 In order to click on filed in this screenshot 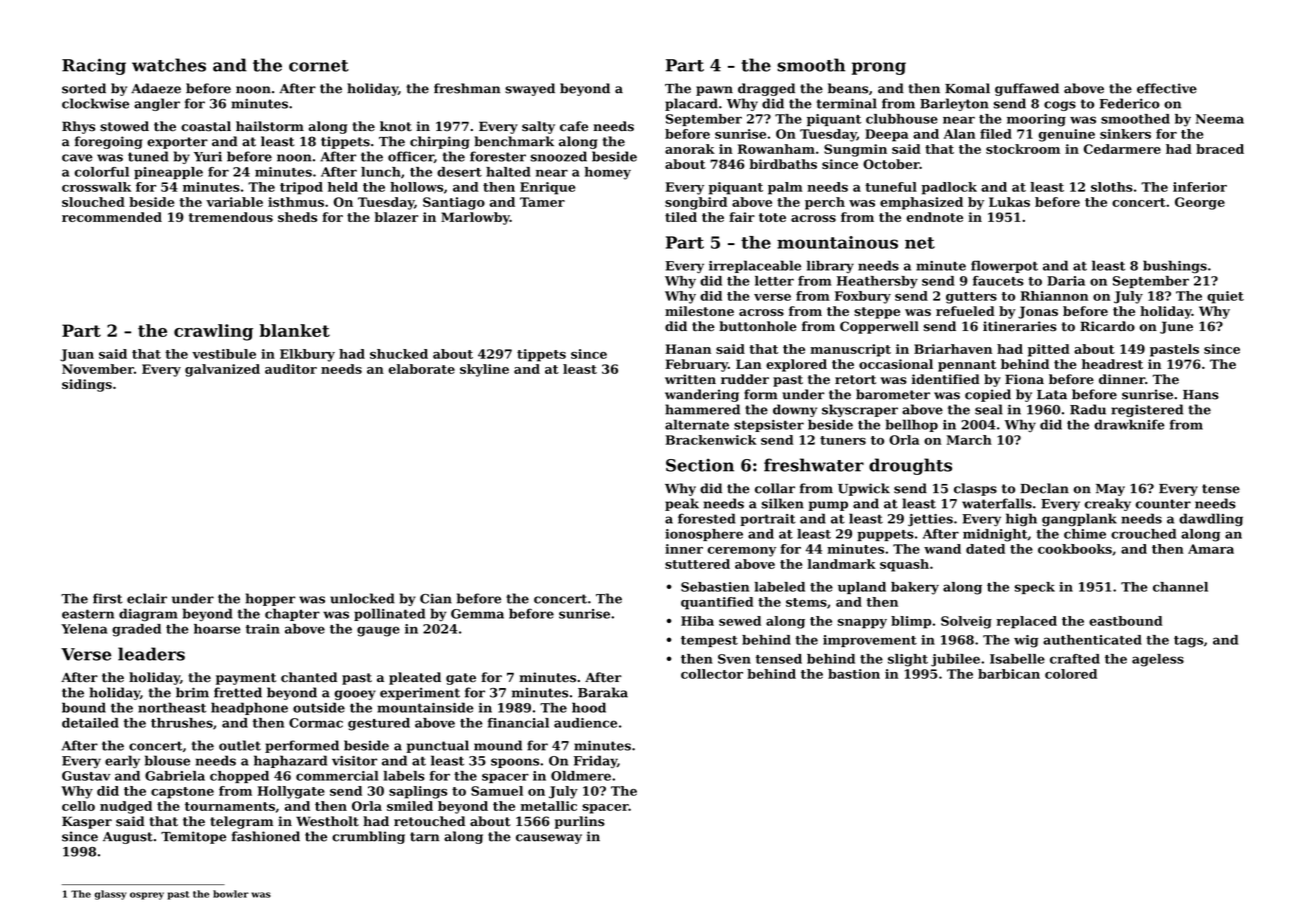, I will do `click(996, 134)`.
